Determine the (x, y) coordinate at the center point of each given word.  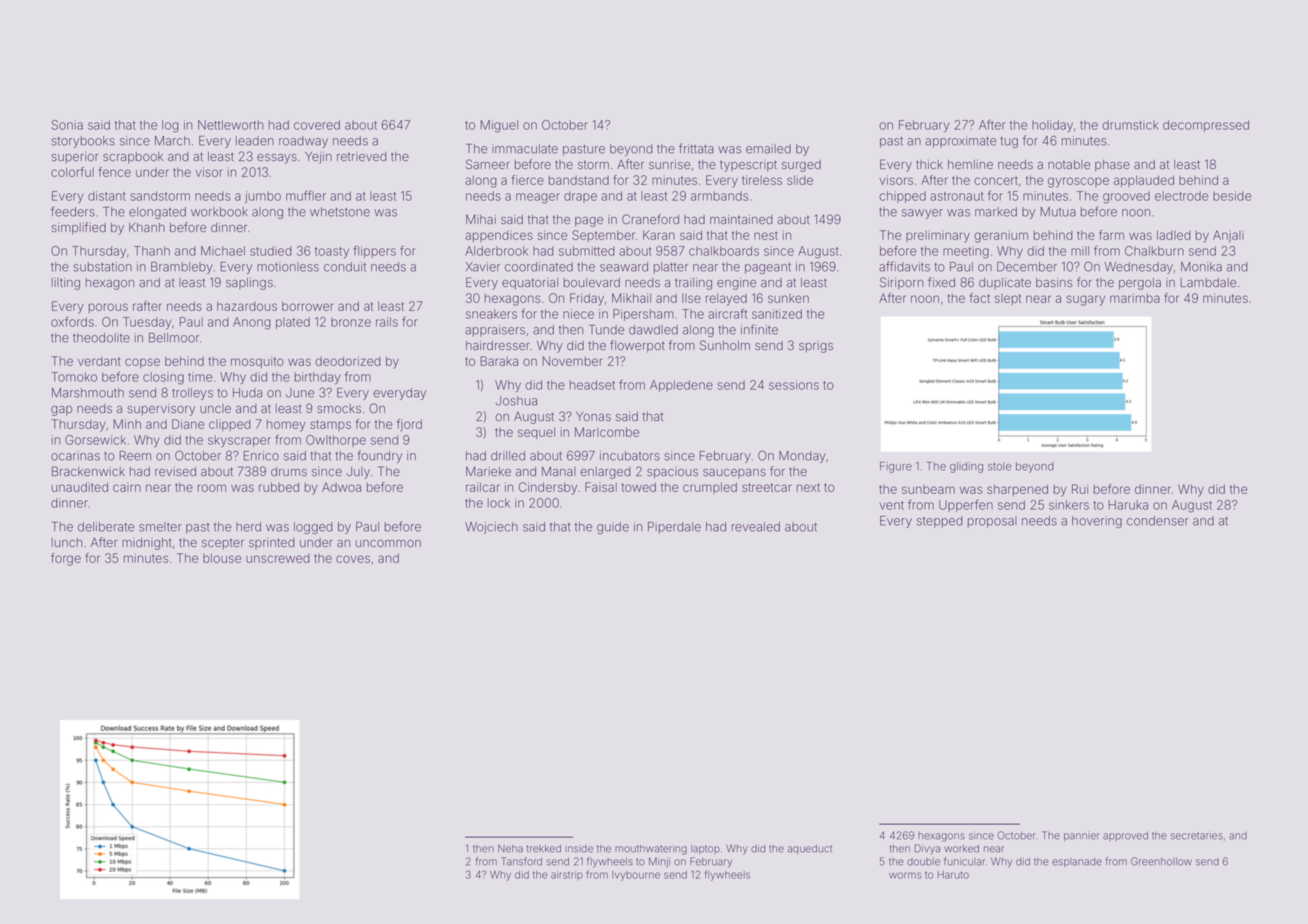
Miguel (499, 126)
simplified (78, 228)
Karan (659, 235)
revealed (756, 527)
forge (66, 559)
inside (579, 849)
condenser (1158, 521)
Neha (510, 848)
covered (317, 125)
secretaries (1197, 835)
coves (353, 559)
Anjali (1228, 236)
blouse (222, 558)
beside (1232, 196)
